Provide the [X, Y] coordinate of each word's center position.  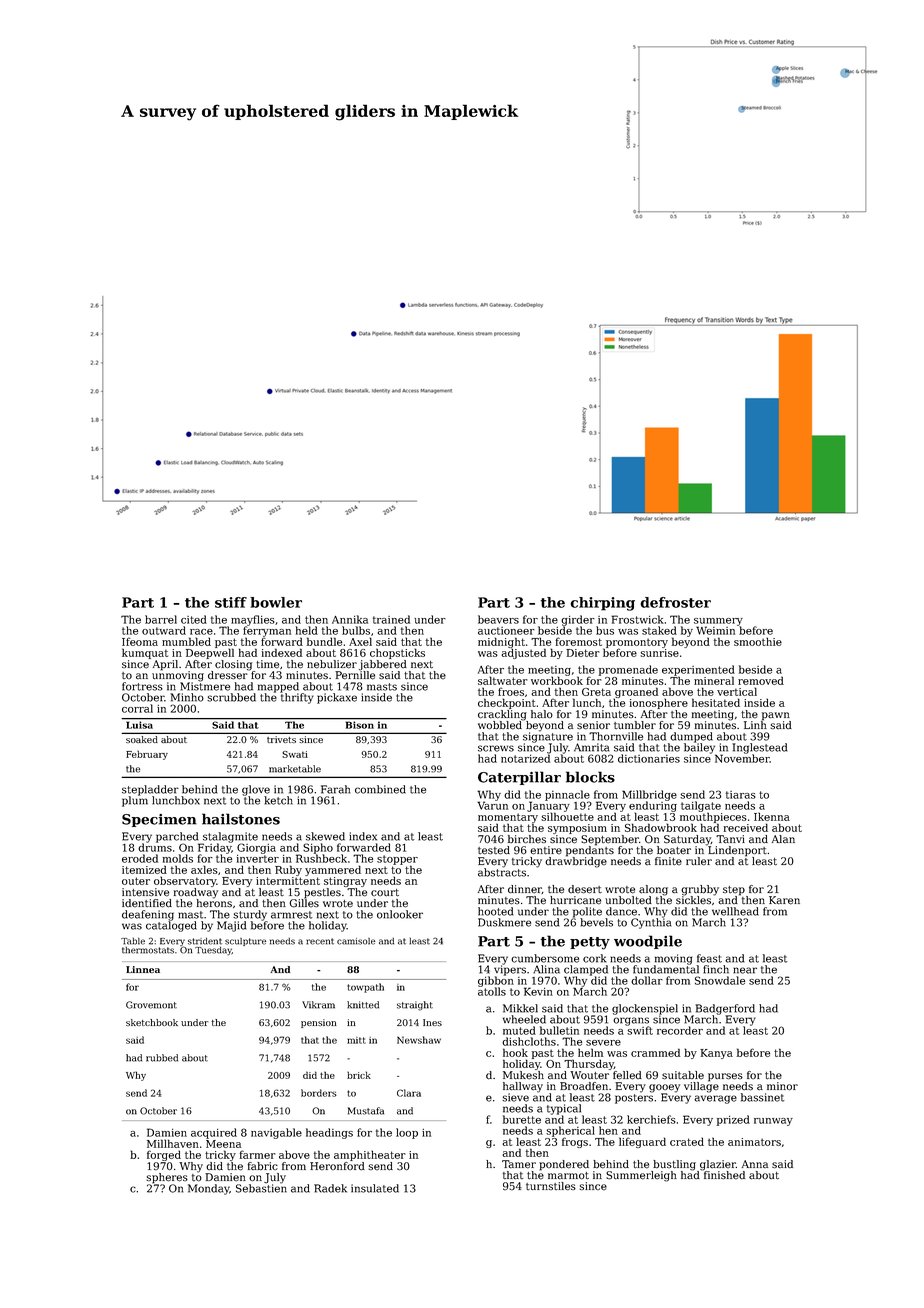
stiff [231, 602]
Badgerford [725, 1009]
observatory [185, 881]
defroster [675, 602]
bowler [276, 602]
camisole [356, 941]
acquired [214, 1133]
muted [519, 1030]
